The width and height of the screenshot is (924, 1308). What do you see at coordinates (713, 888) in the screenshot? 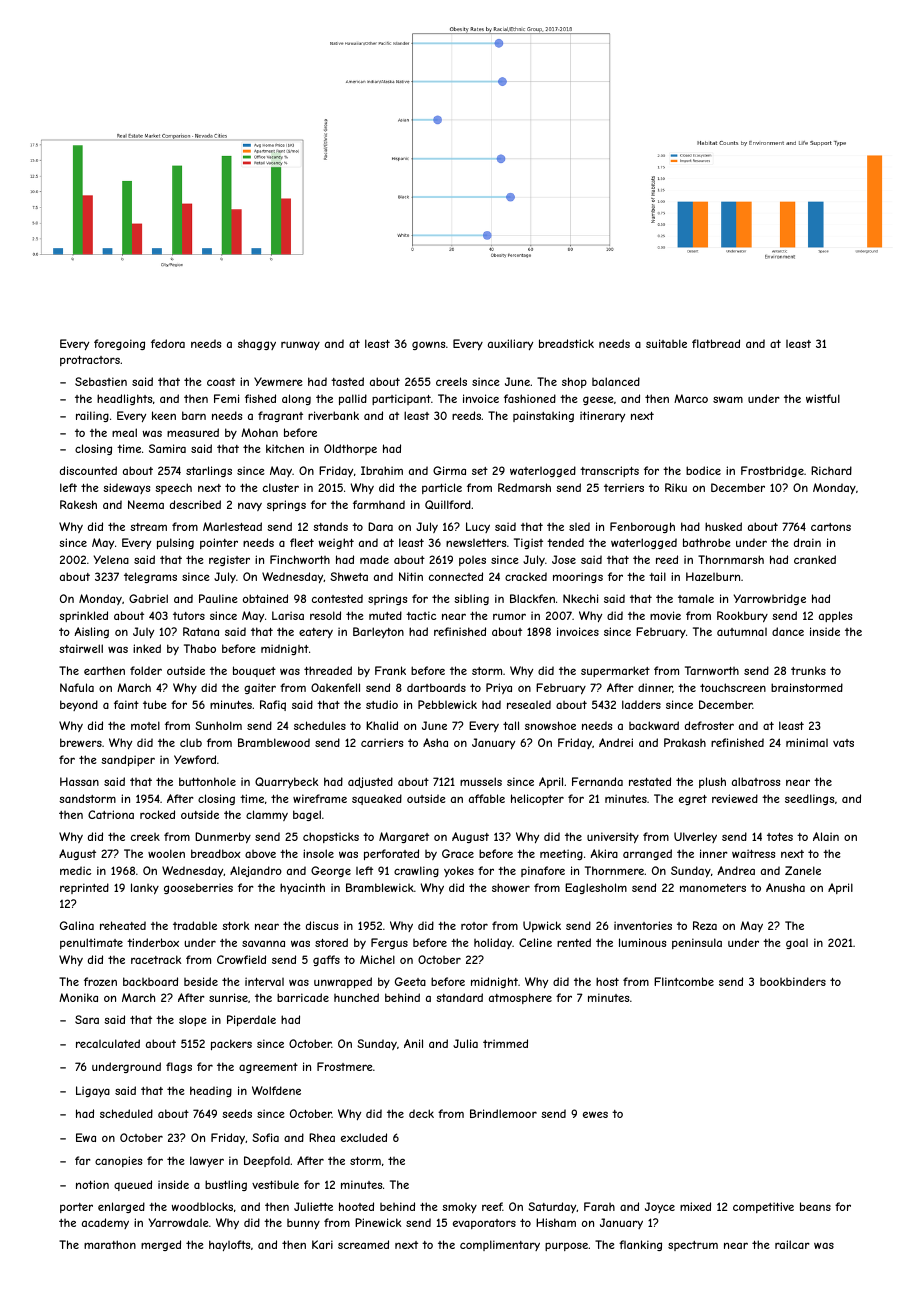
I see `manometers` at bounding box center [713, 888].
